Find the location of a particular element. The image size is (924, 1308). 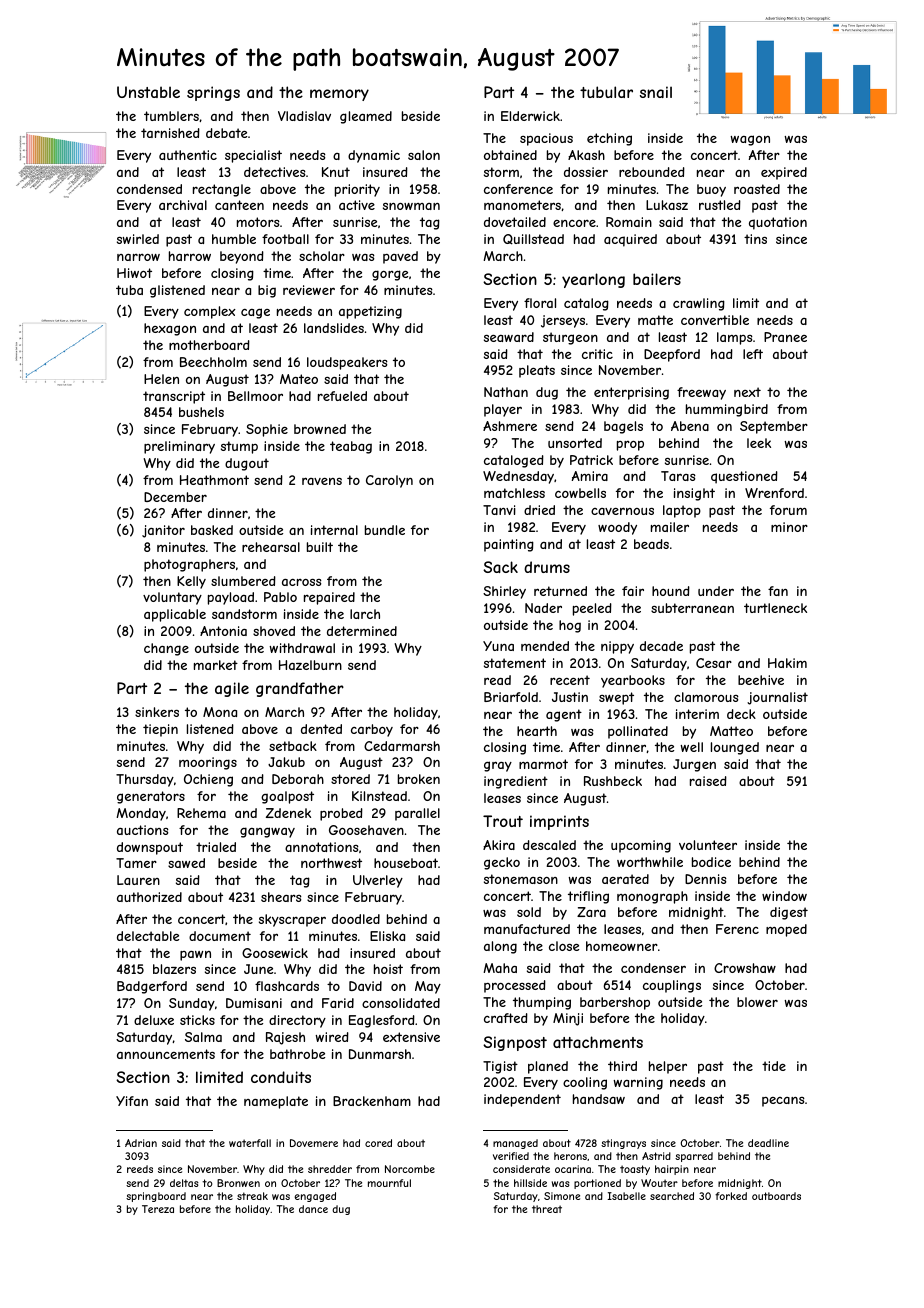

seaward is located at coordinates (509, 337).
